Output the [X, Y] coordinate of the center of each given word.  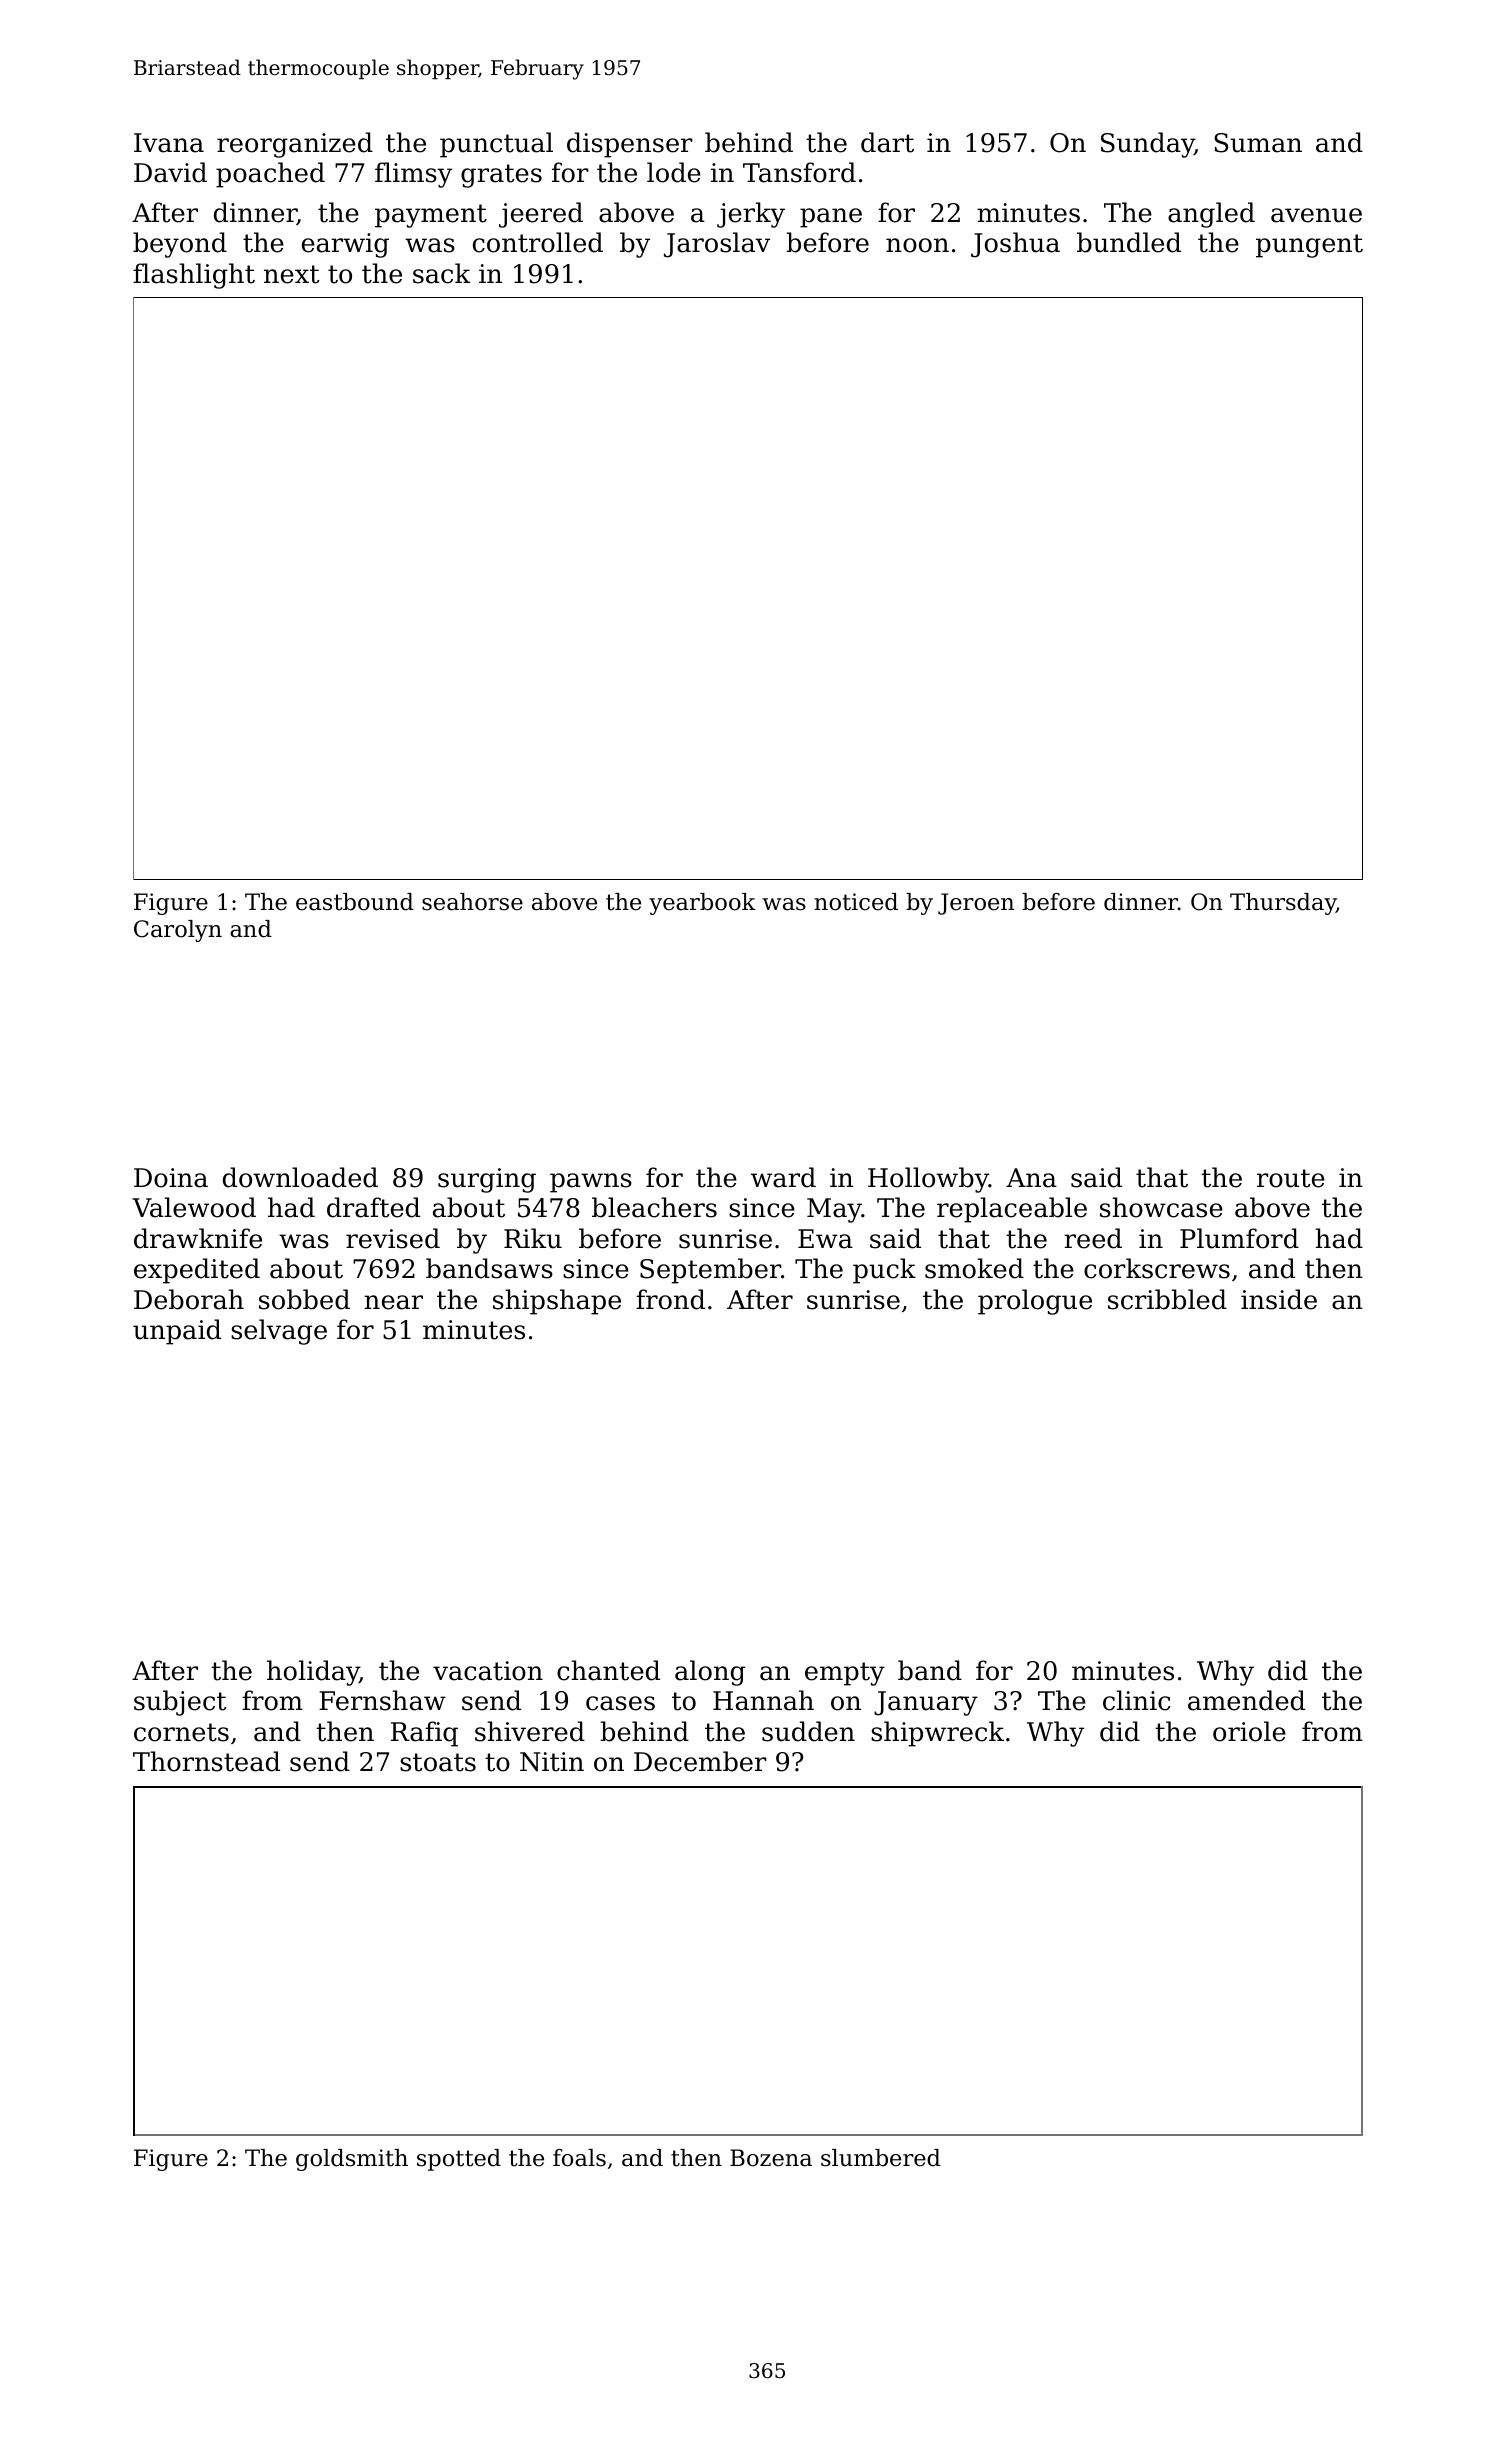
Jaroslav [717, 245]
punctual [496, 145]
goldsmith [352, 2160]
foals [579, 2158]
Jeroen [976, 904]
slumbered [881, 2158]
